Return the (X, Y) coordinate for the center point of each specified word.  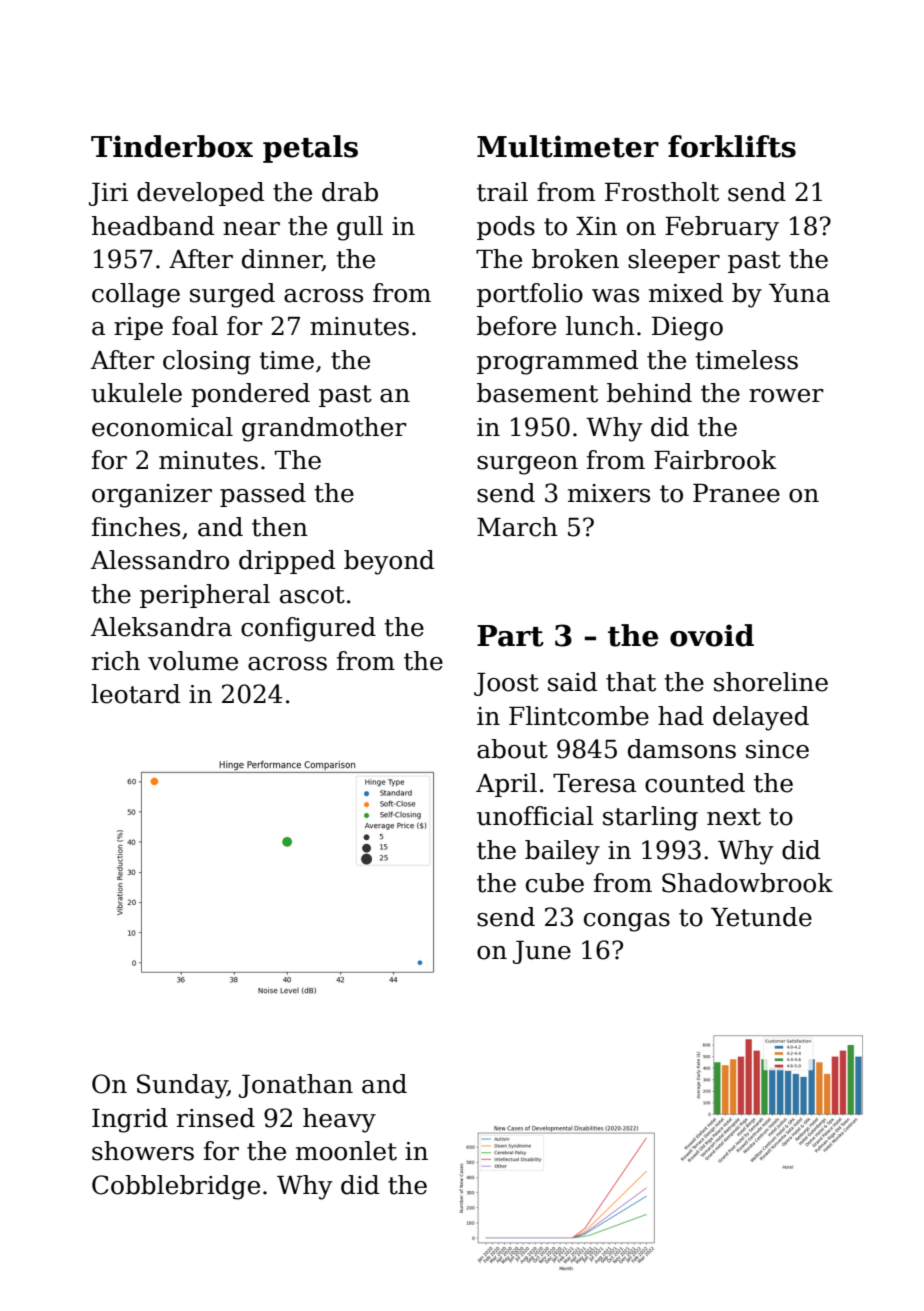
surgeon (527, 465)
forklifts (732, 146)
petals (310, 149)
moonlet (346, 1151)
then (280, 527)
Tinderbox (172, 146)
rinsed (216, 1118)
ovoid (712, 635)
